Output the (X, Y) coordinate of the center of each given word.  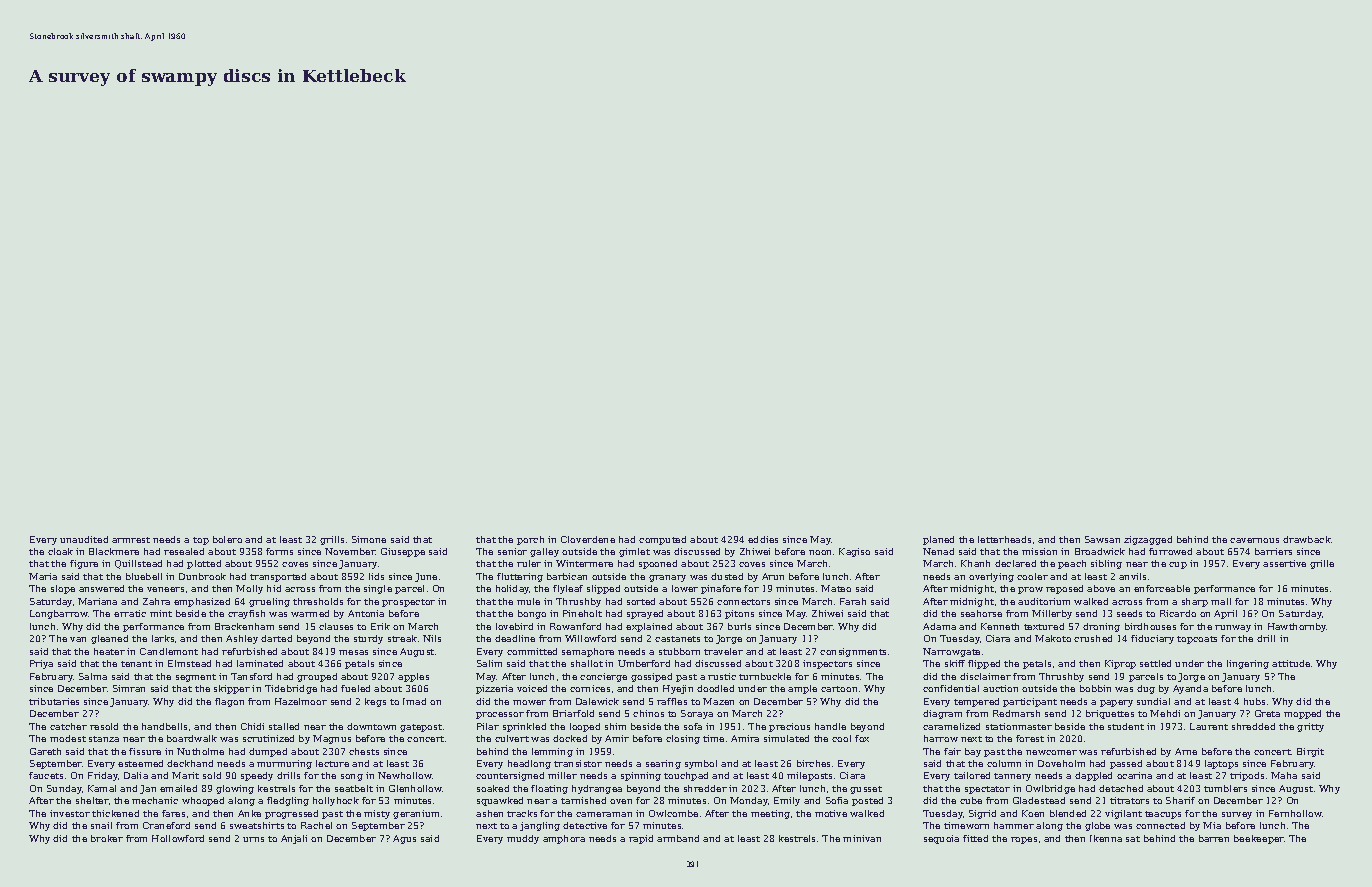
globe (1097, 826)
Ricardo (1178, 613)
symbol (701, 764)
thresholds (318, 601)
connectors (743, 602)
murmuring (284, 764)
